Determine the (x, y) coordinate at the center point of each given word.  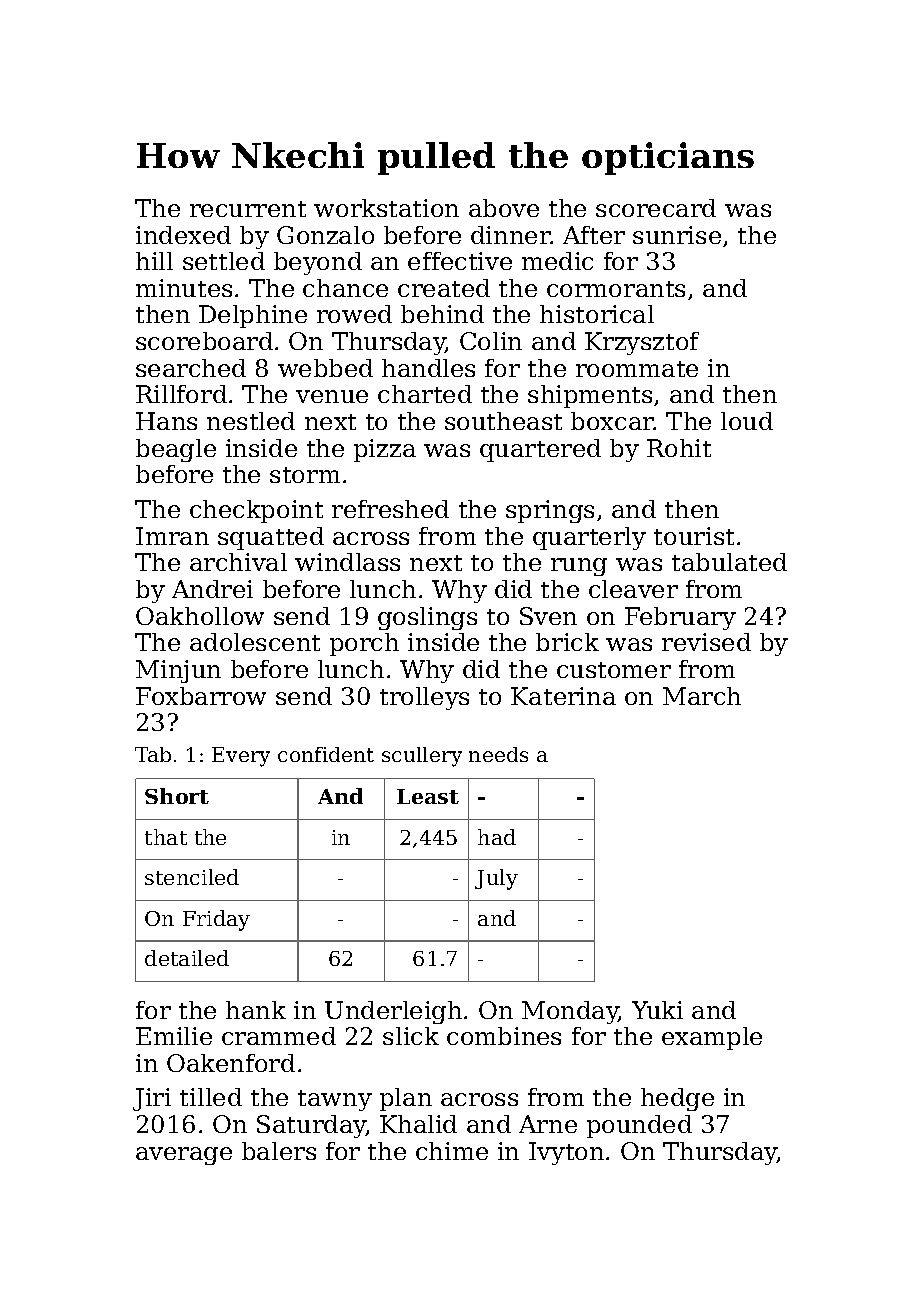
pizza (385, 450)
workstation (386, 208)
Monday (570, 1012)
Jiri (152, 1099)
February (680, 618)
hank (256, 1010)
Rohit (679, 448)
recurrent (248, 209)
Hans (166, 421)
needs (498, 754)
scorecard (656, 208)
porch (364, 644)
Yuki (657, 1010)
